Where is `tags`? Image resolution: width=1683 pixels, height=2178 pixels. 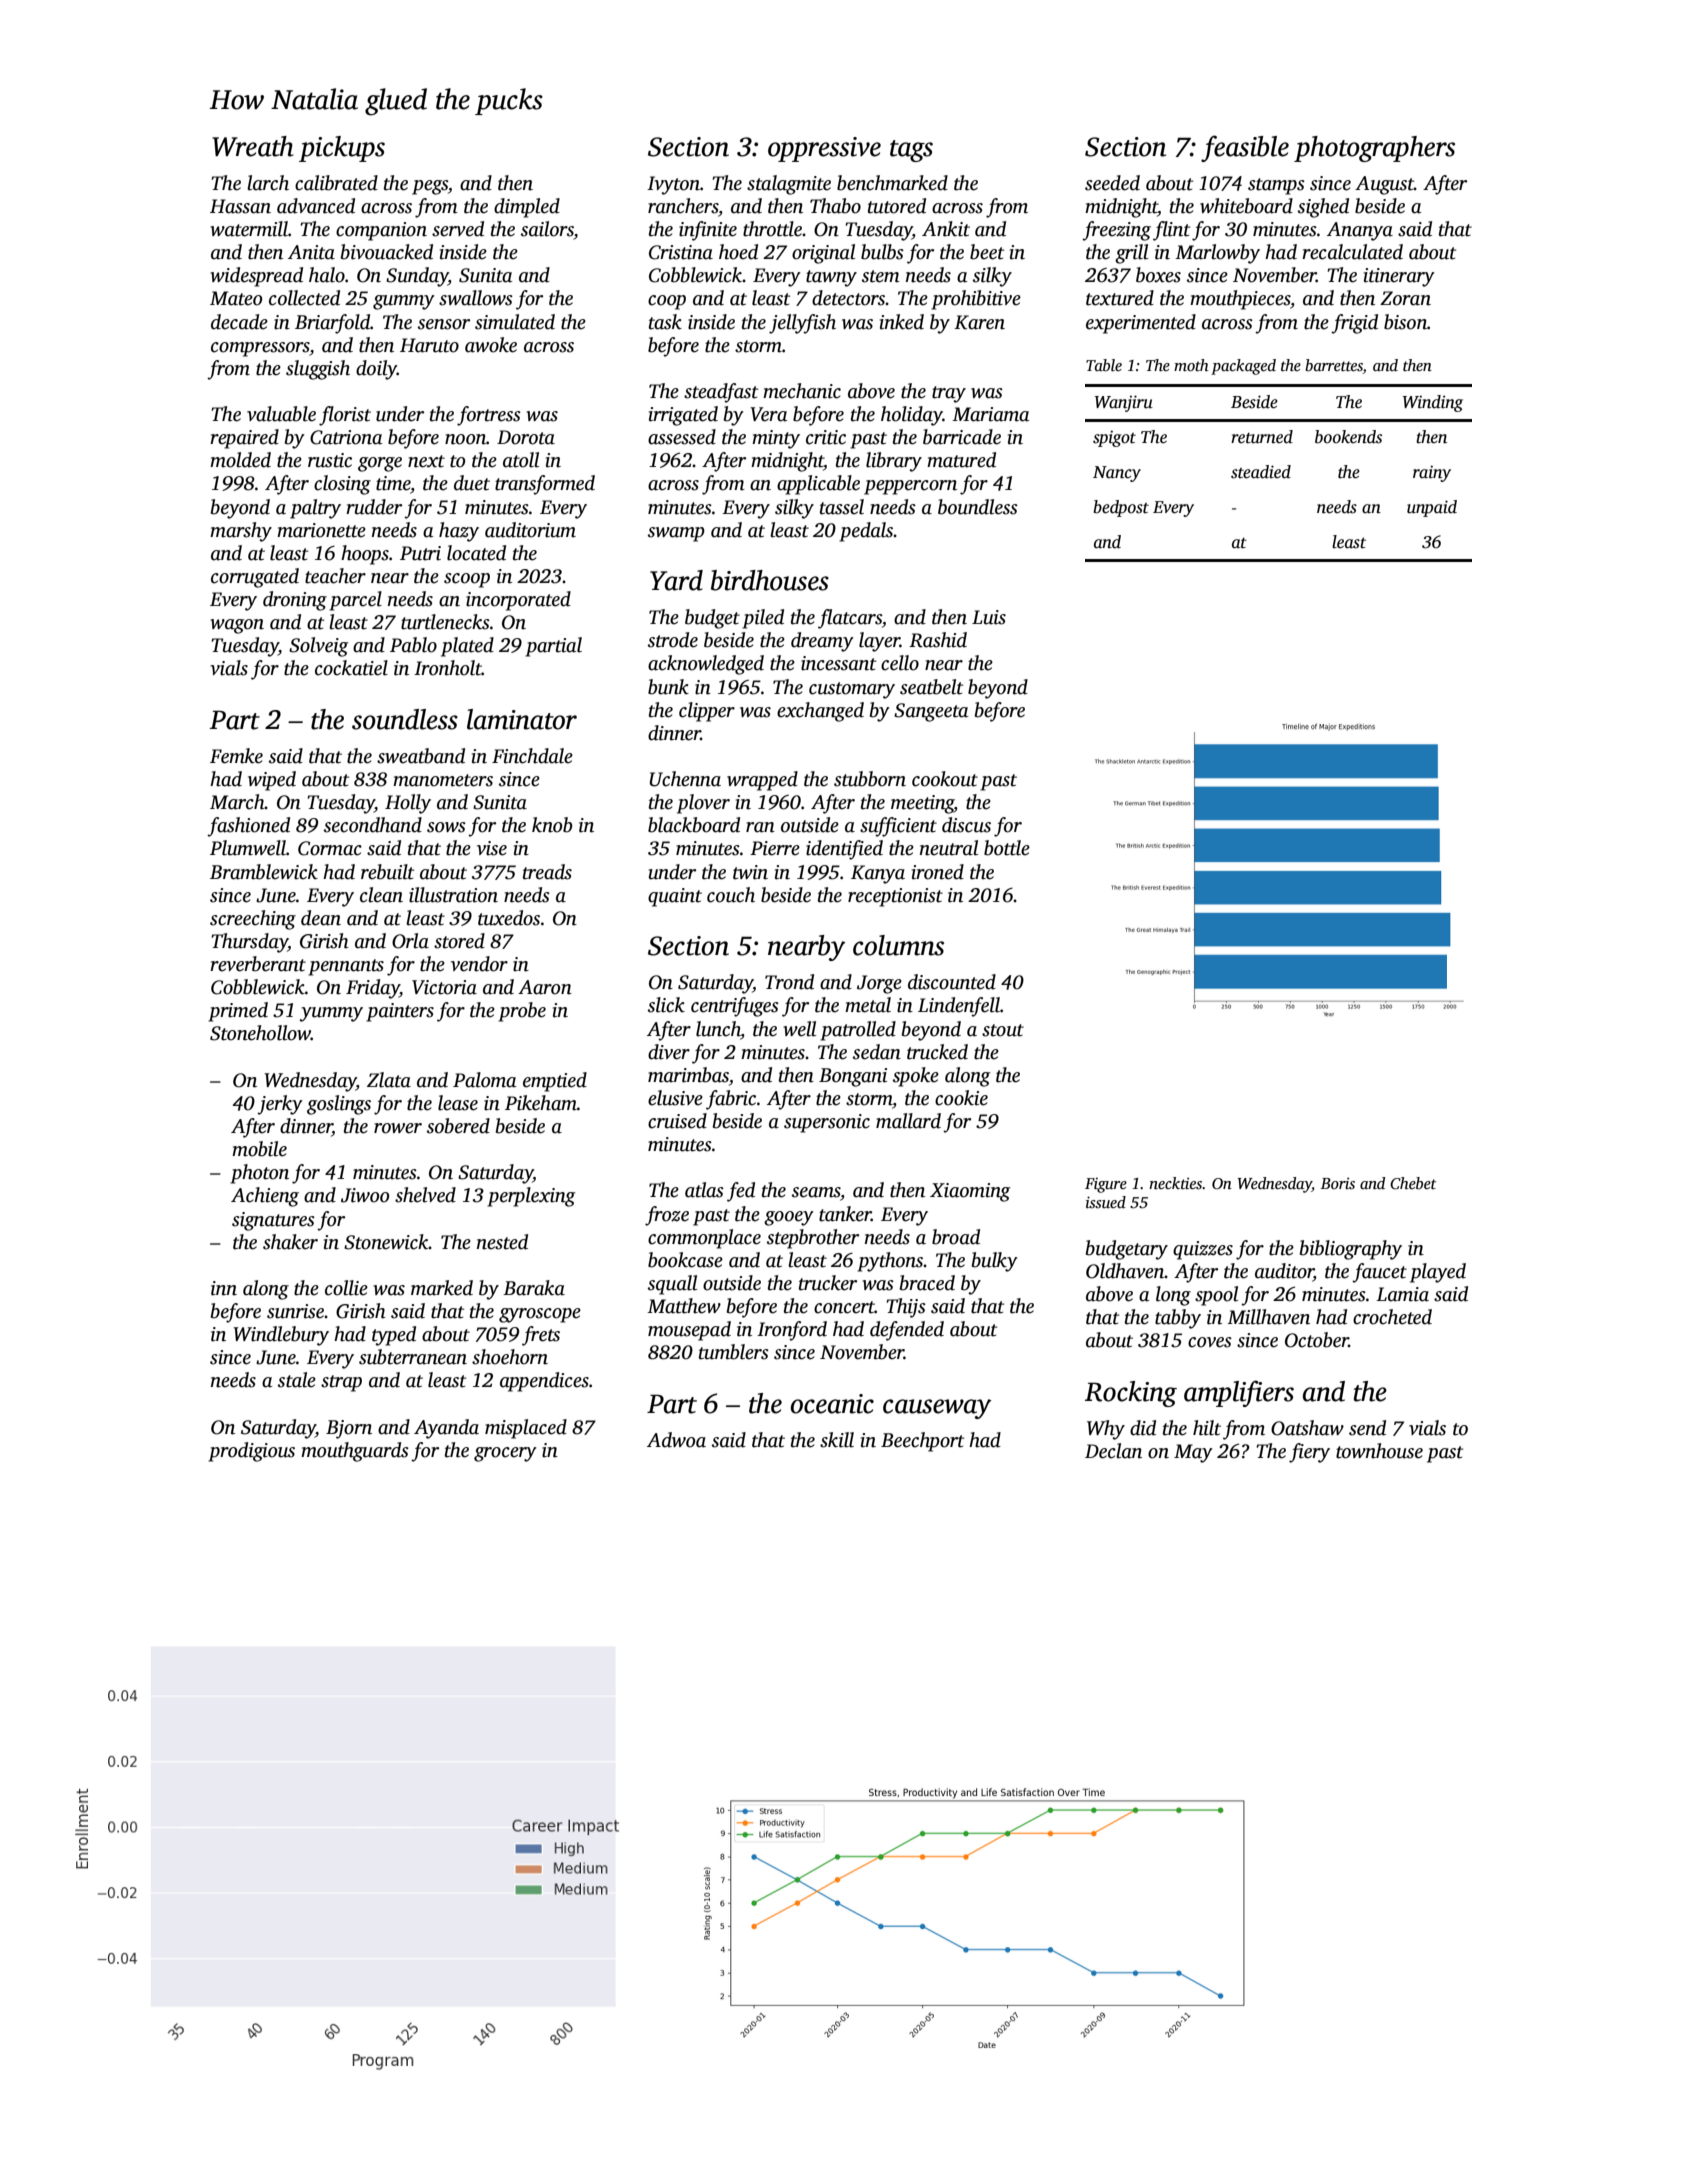
tags is located at coordinates (911, 151).
